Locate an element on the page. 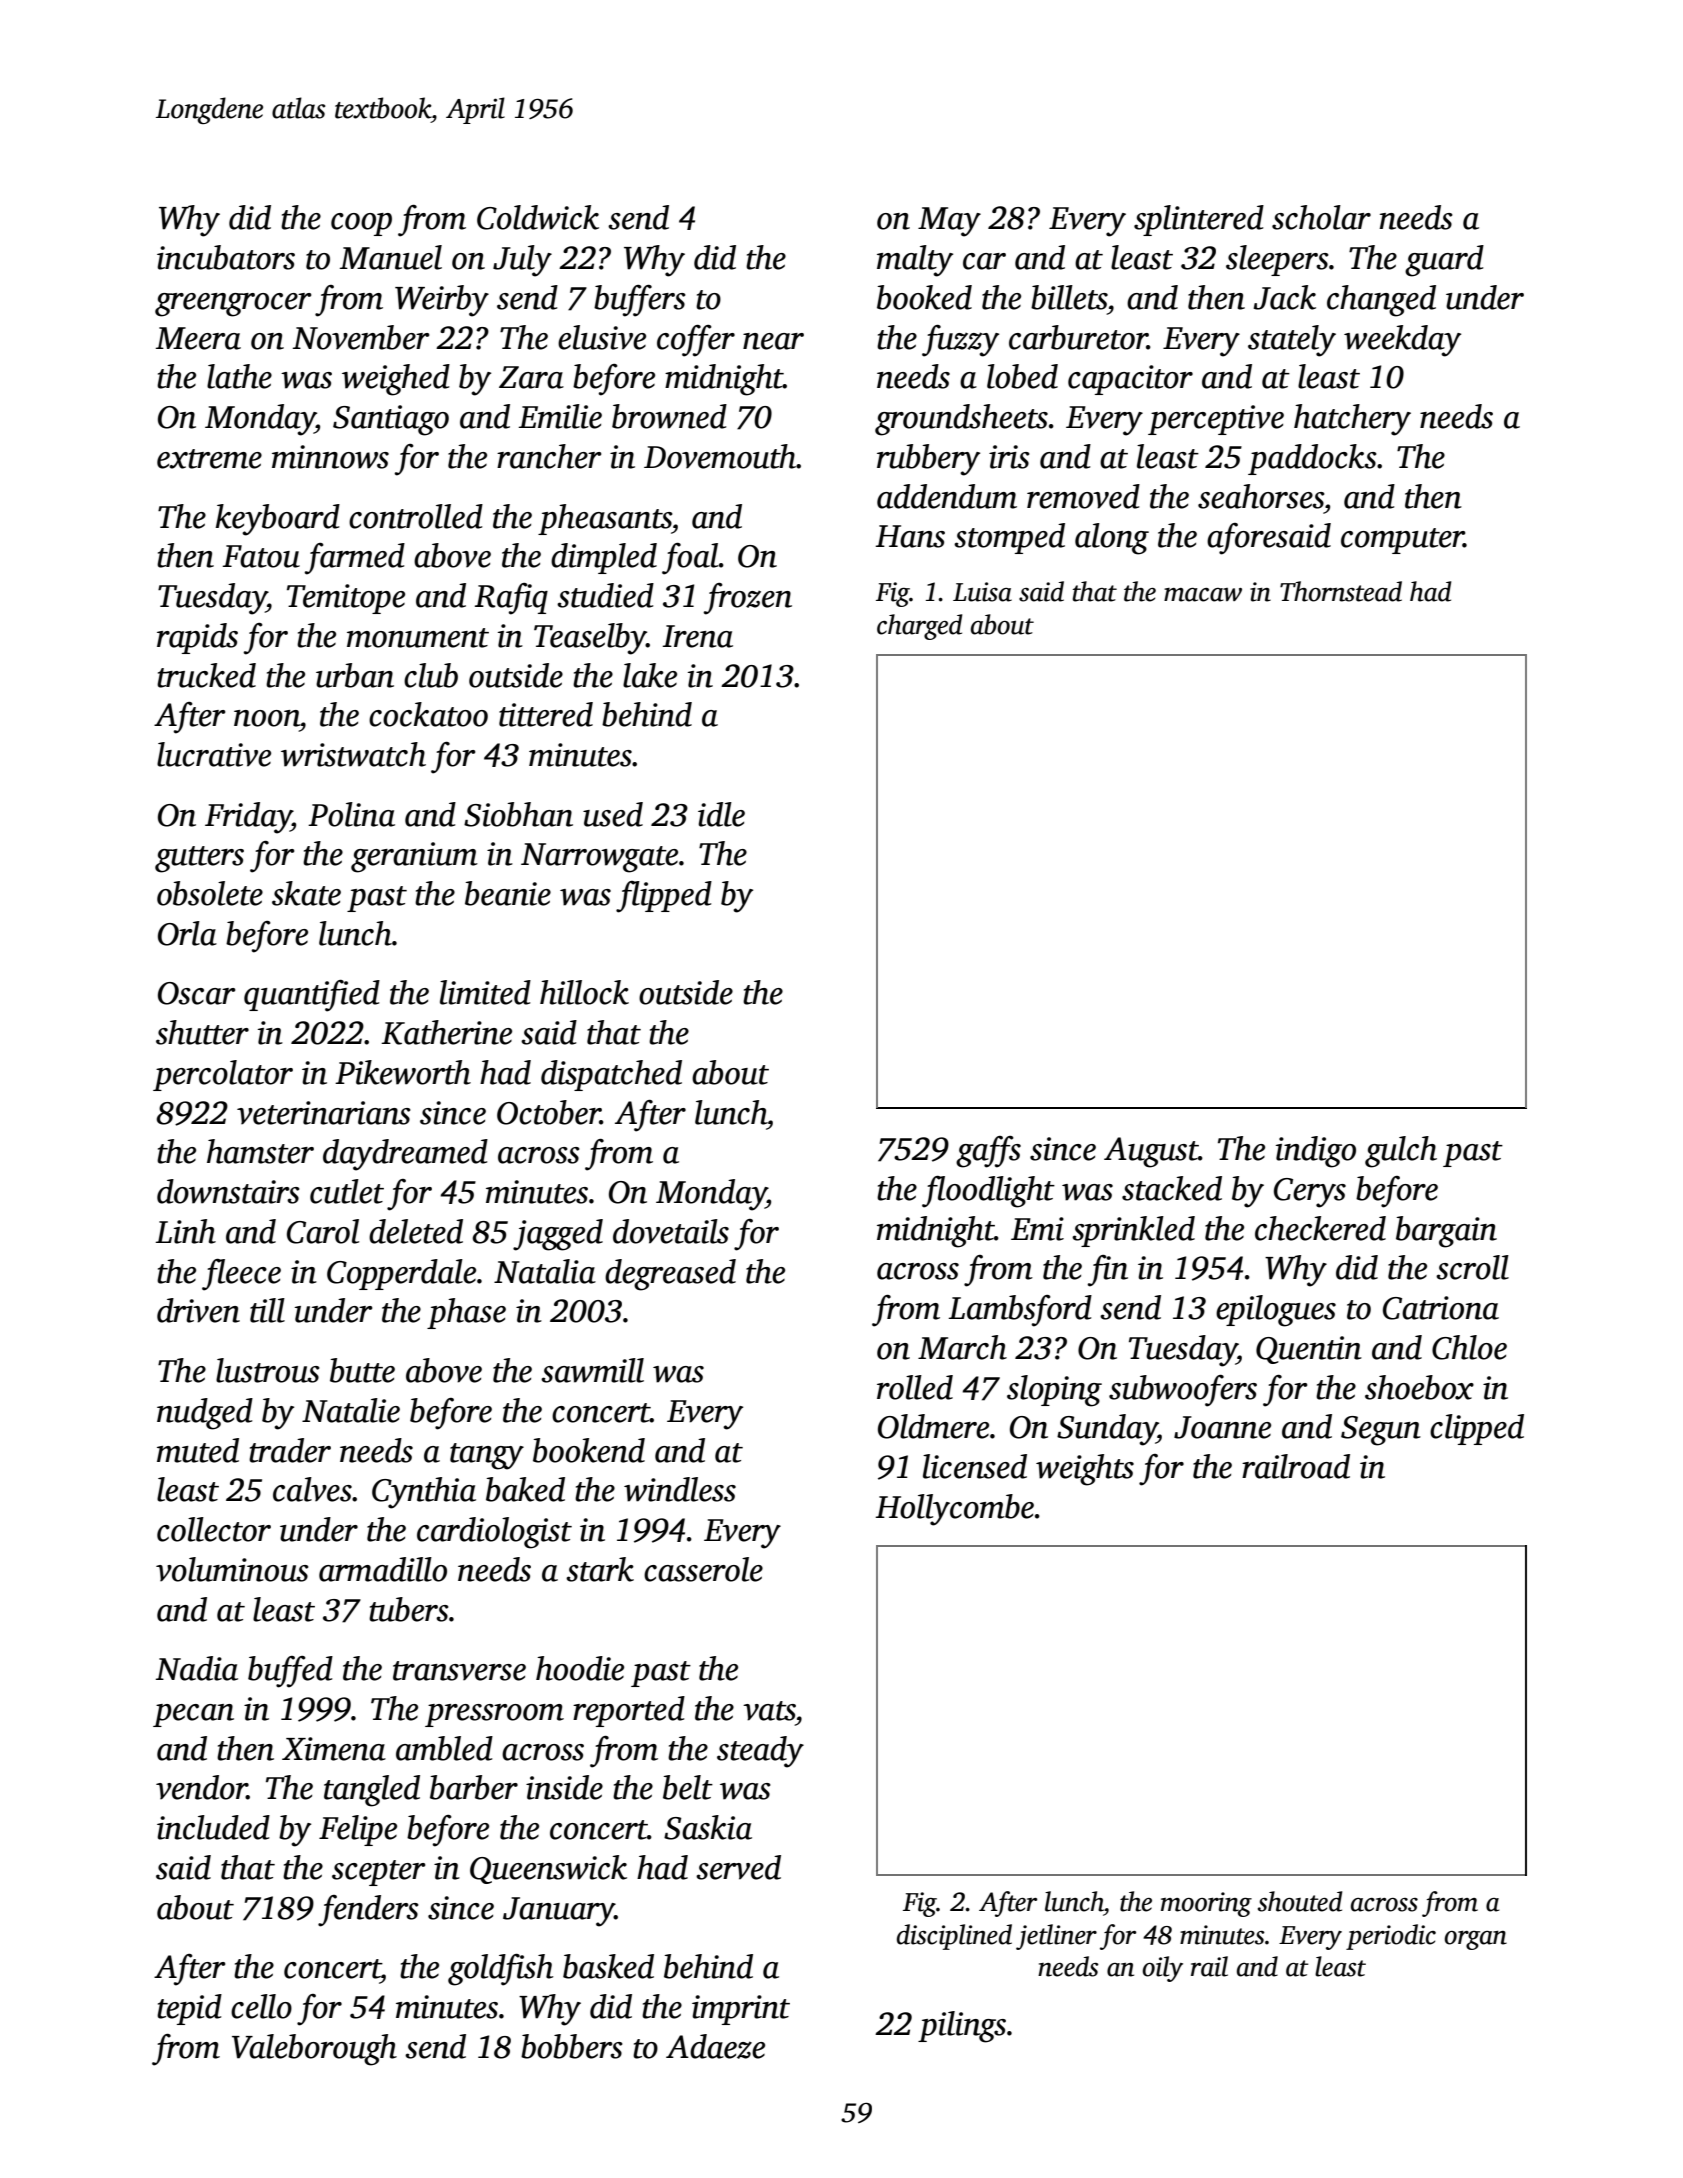  Oscar is located at coordinates (196, 993).
